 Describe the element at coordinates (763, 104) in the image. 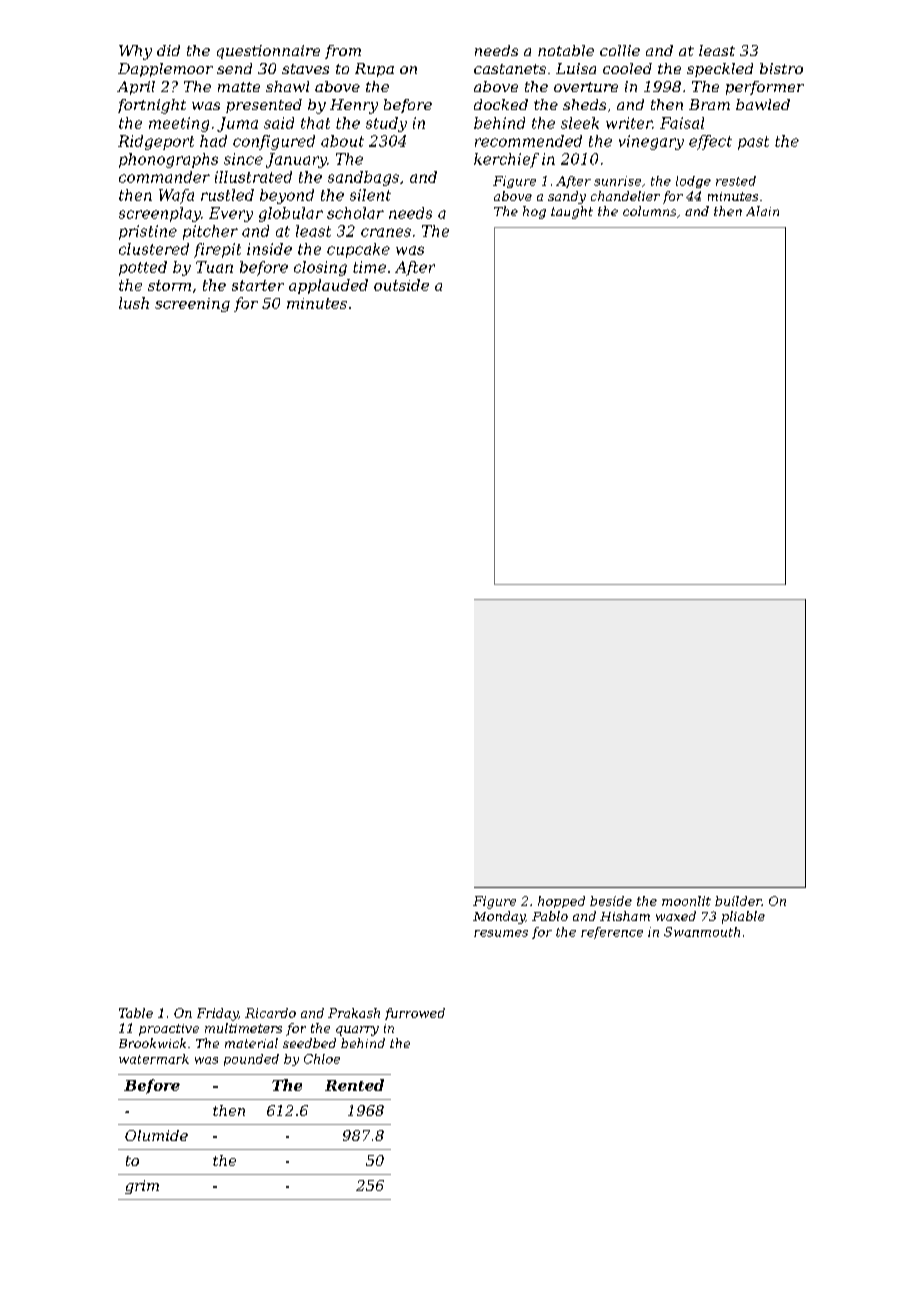

I see `bawled` at that location.
